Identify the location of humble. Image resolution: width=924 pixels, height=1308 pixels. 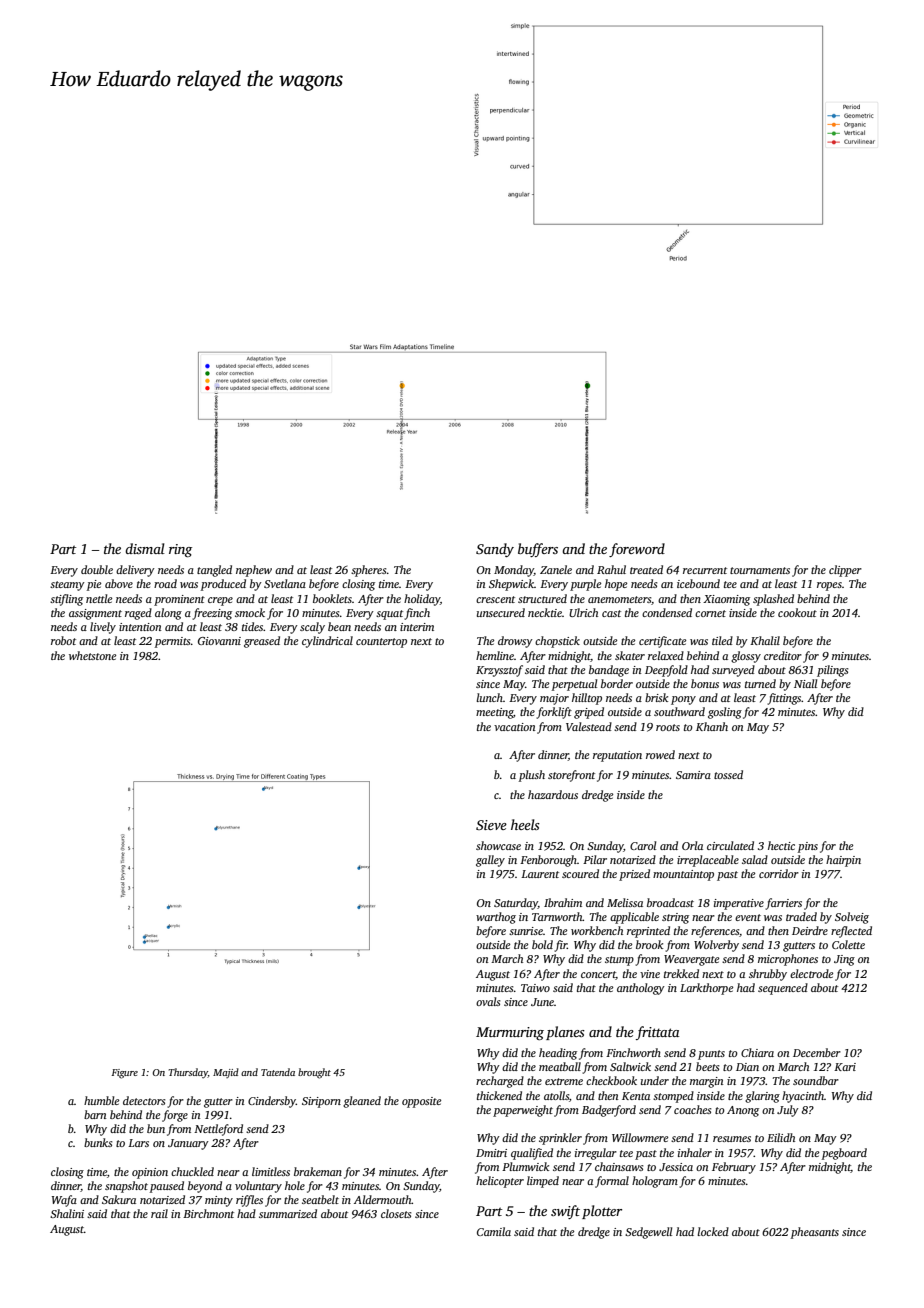
(101, 1100).
